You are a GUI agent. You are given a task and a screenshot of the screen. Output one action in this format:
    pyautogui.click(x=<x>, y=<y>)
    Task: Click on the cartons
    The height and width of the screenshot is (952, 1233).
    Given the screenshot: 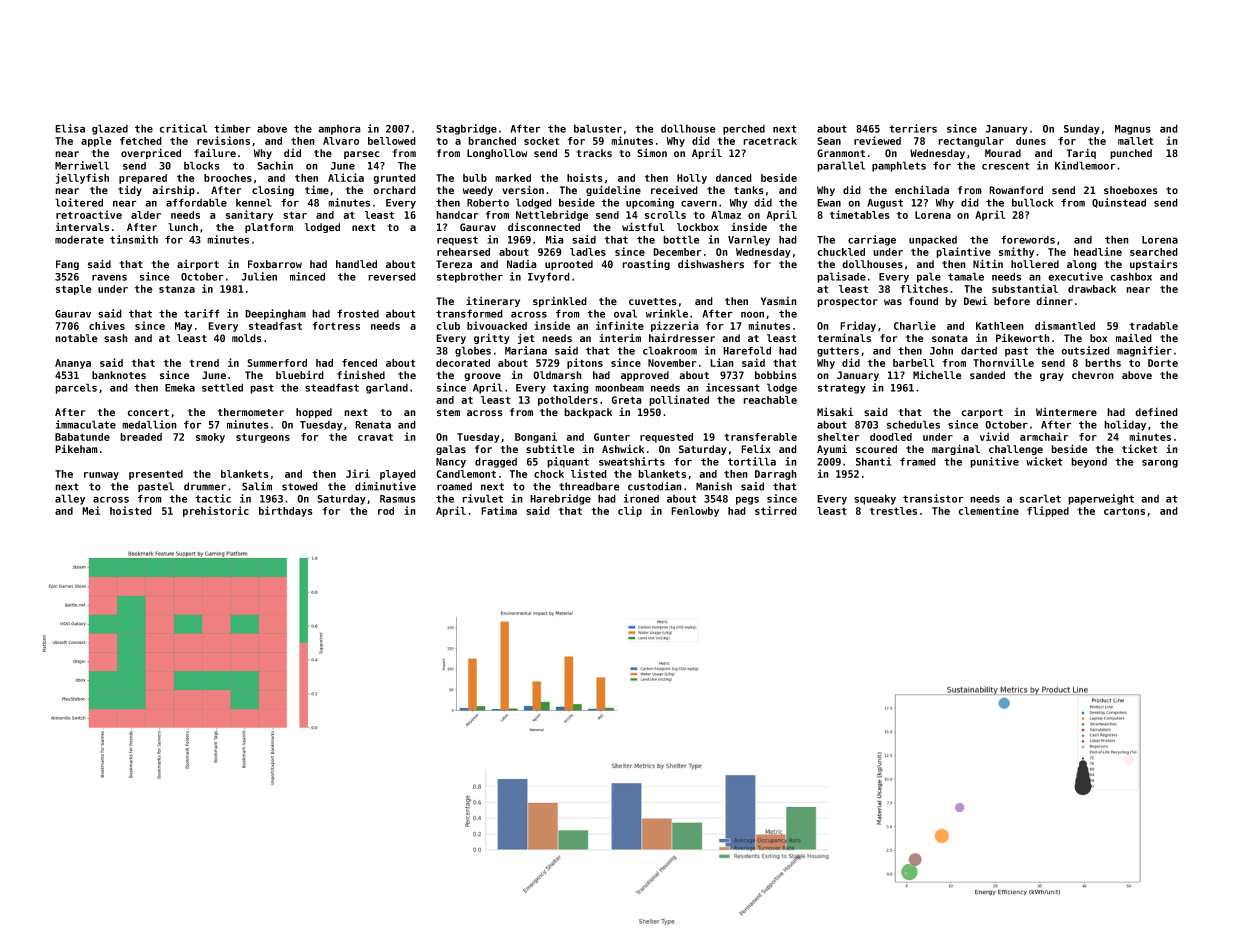 What is the action you would take?
    pyautogui.click(x=1124, y=511)
